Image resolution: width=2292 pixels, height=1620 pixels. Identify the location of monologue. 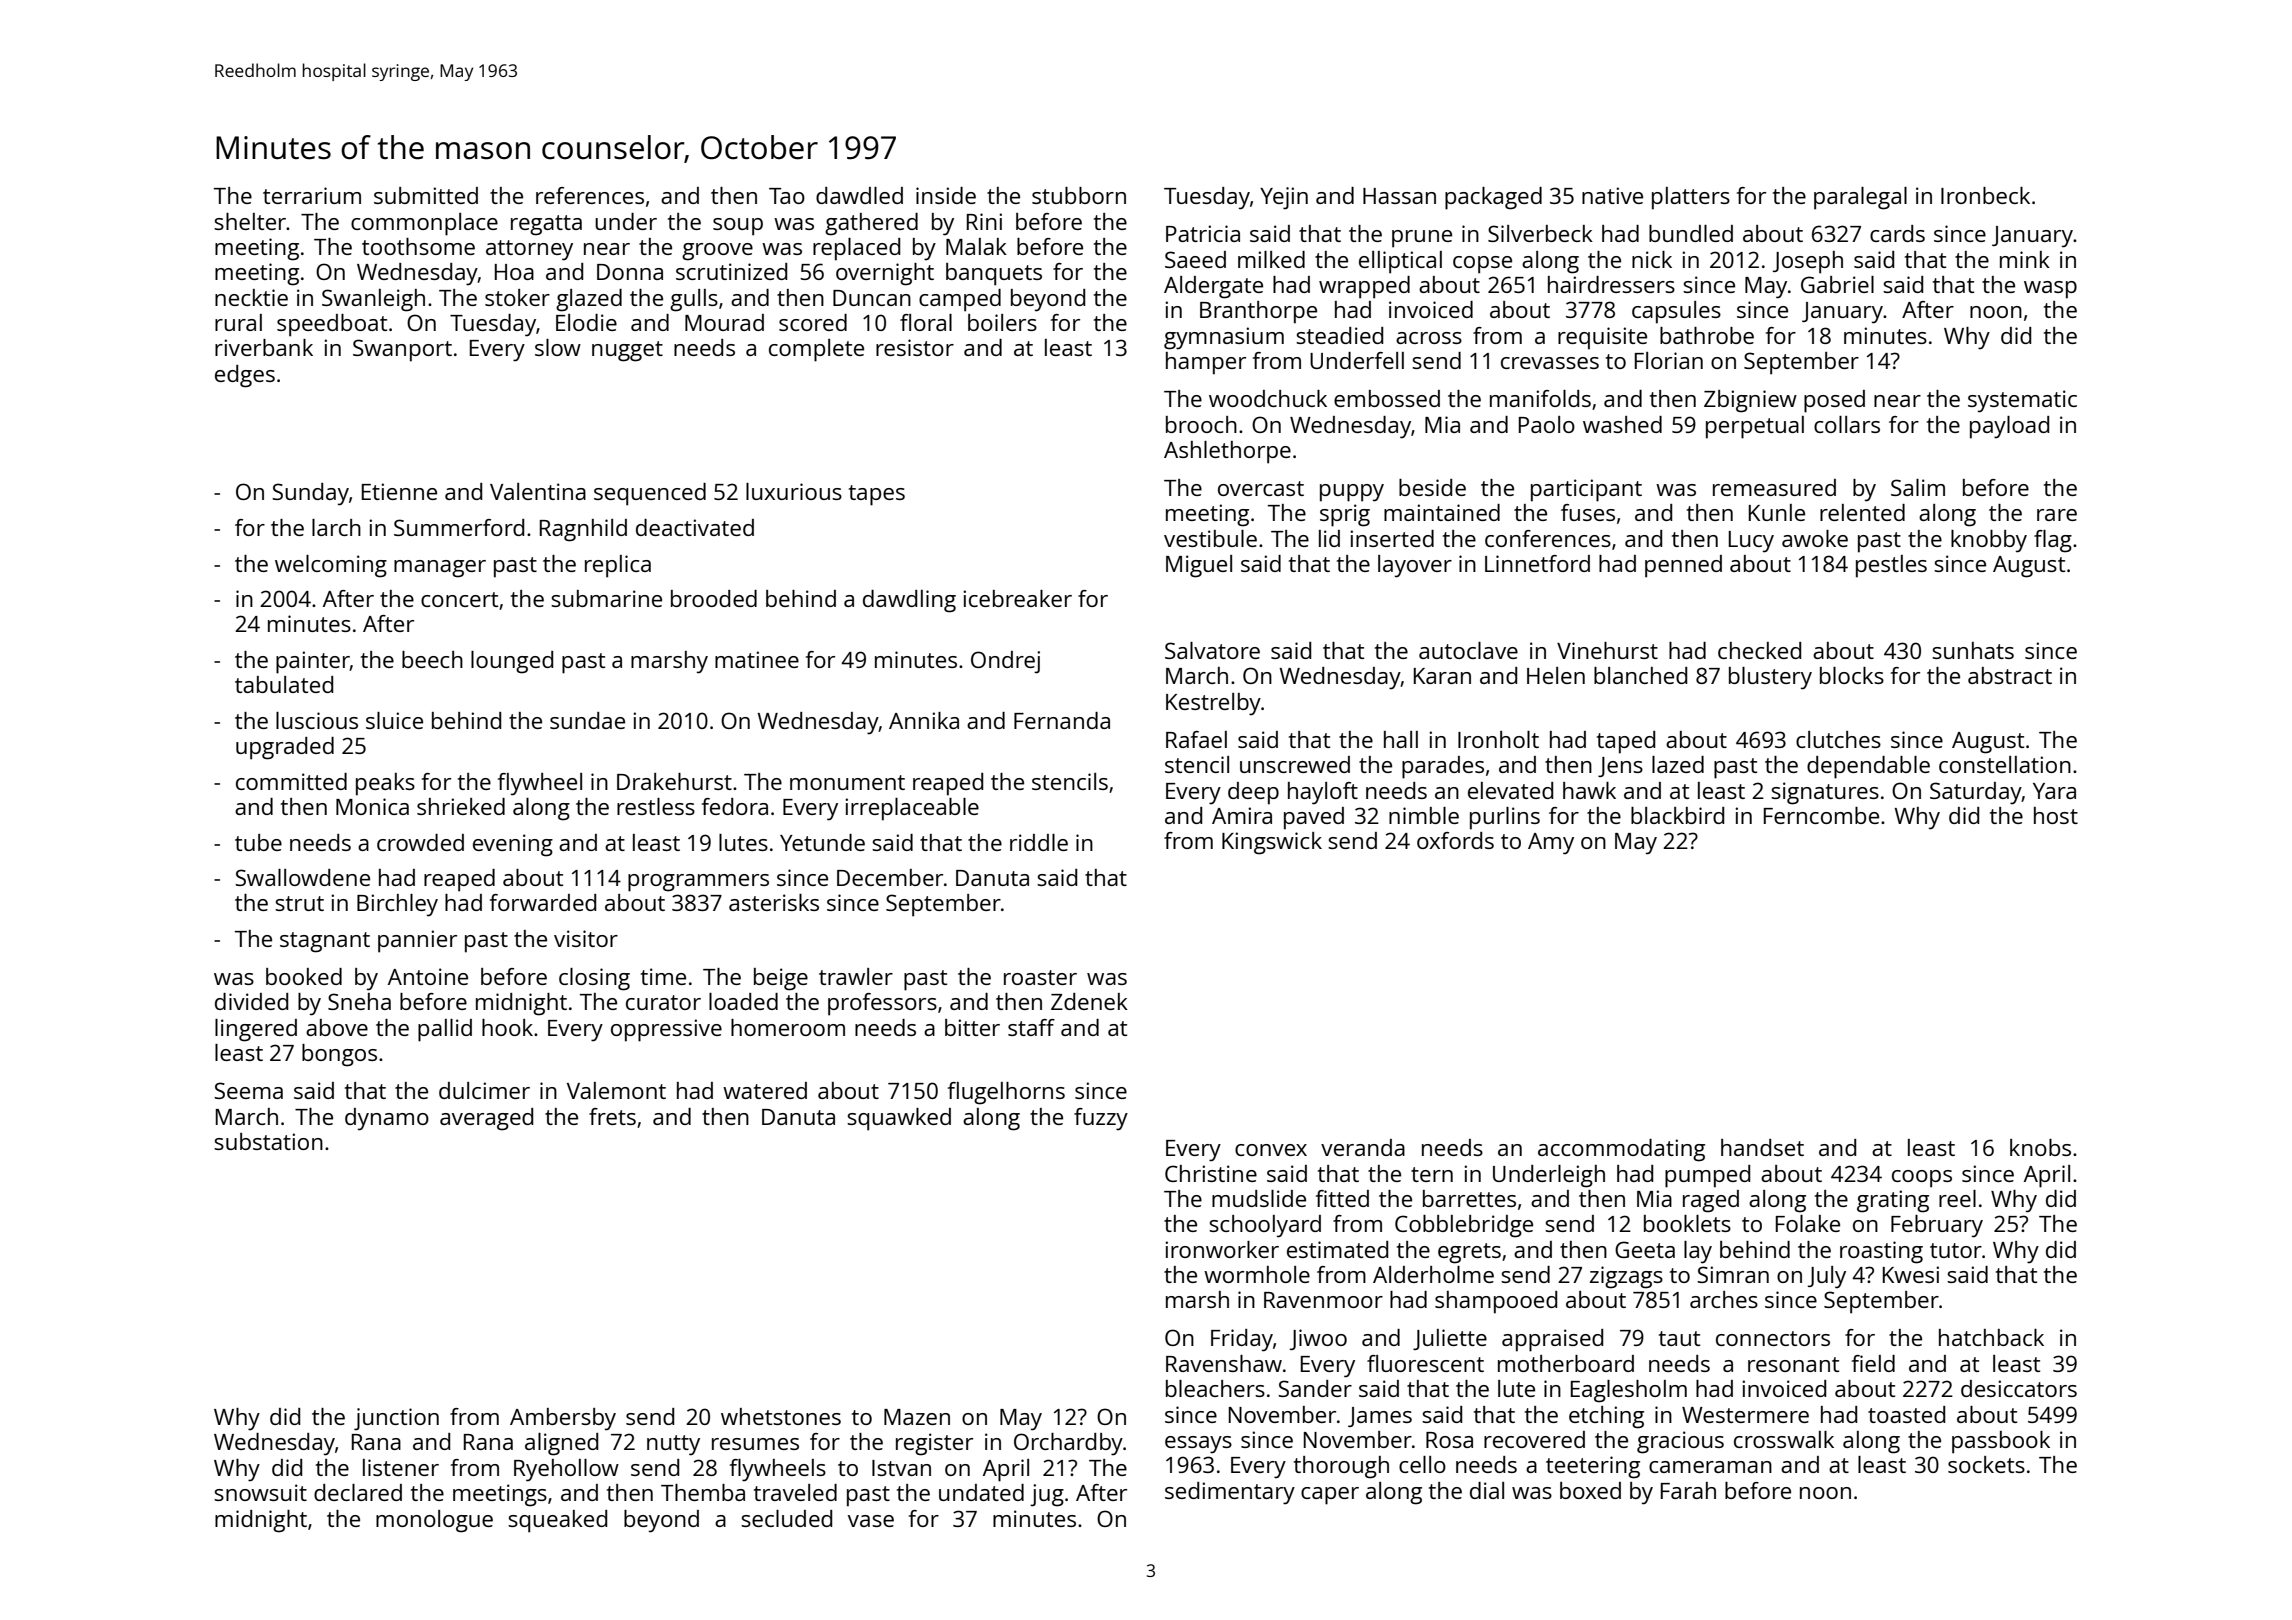
(434, 1521).
